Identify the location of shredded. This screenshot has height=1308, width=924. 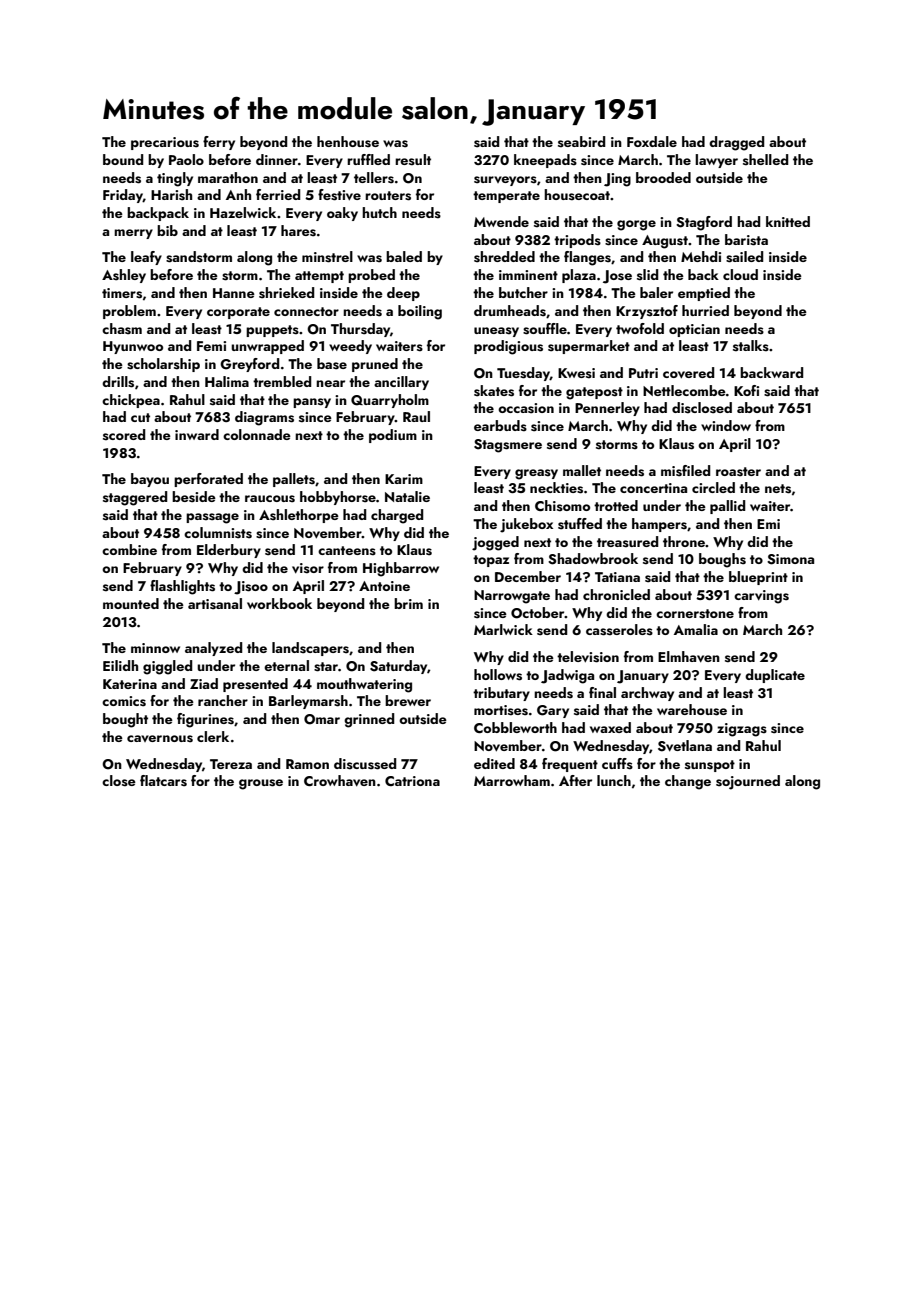
(504, 257).
